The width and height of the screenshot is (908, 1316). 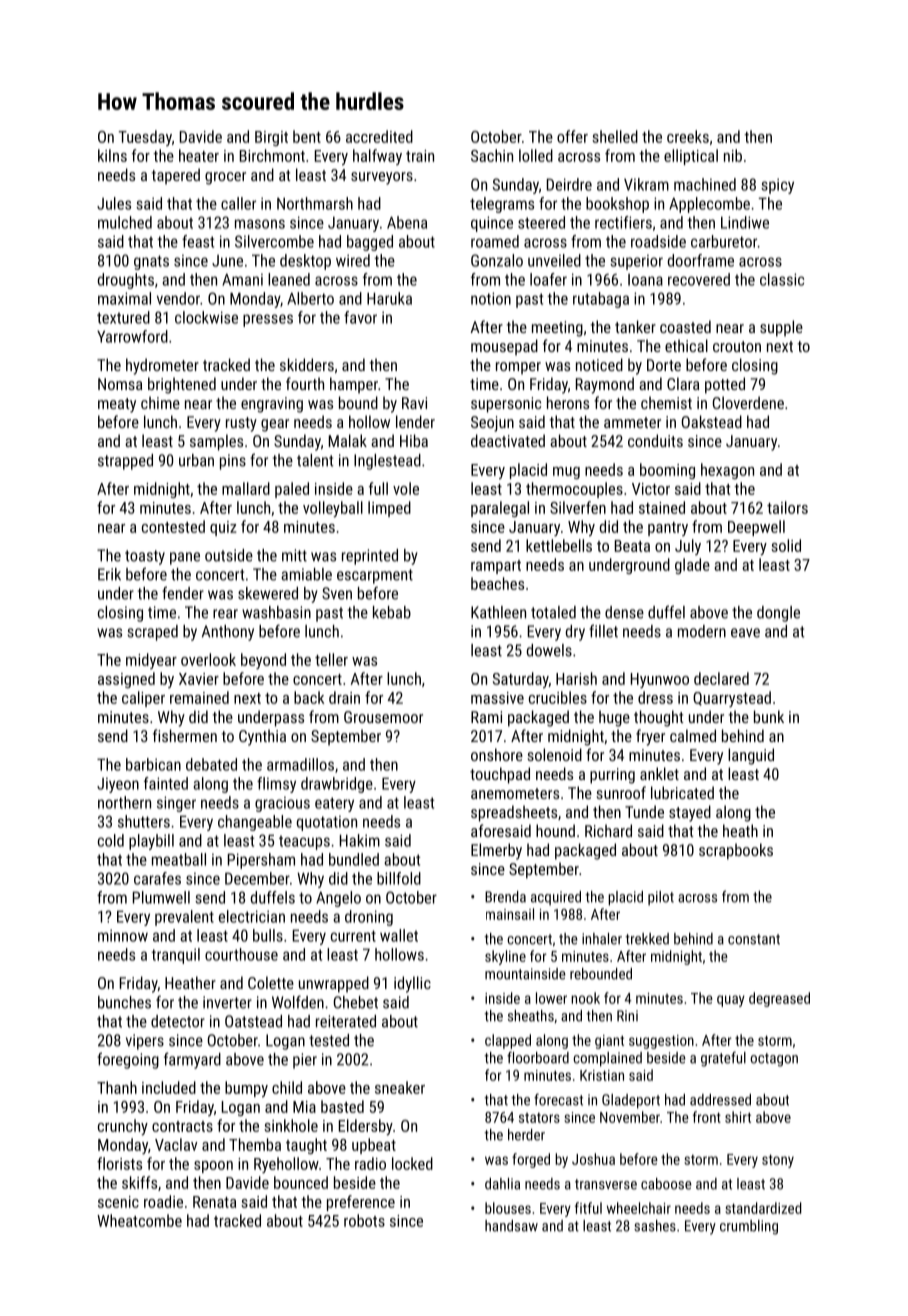 What do you see at coordinates (382, 178) in the screenshot?
I see `surveyors` at bounding box center [382, 178].
